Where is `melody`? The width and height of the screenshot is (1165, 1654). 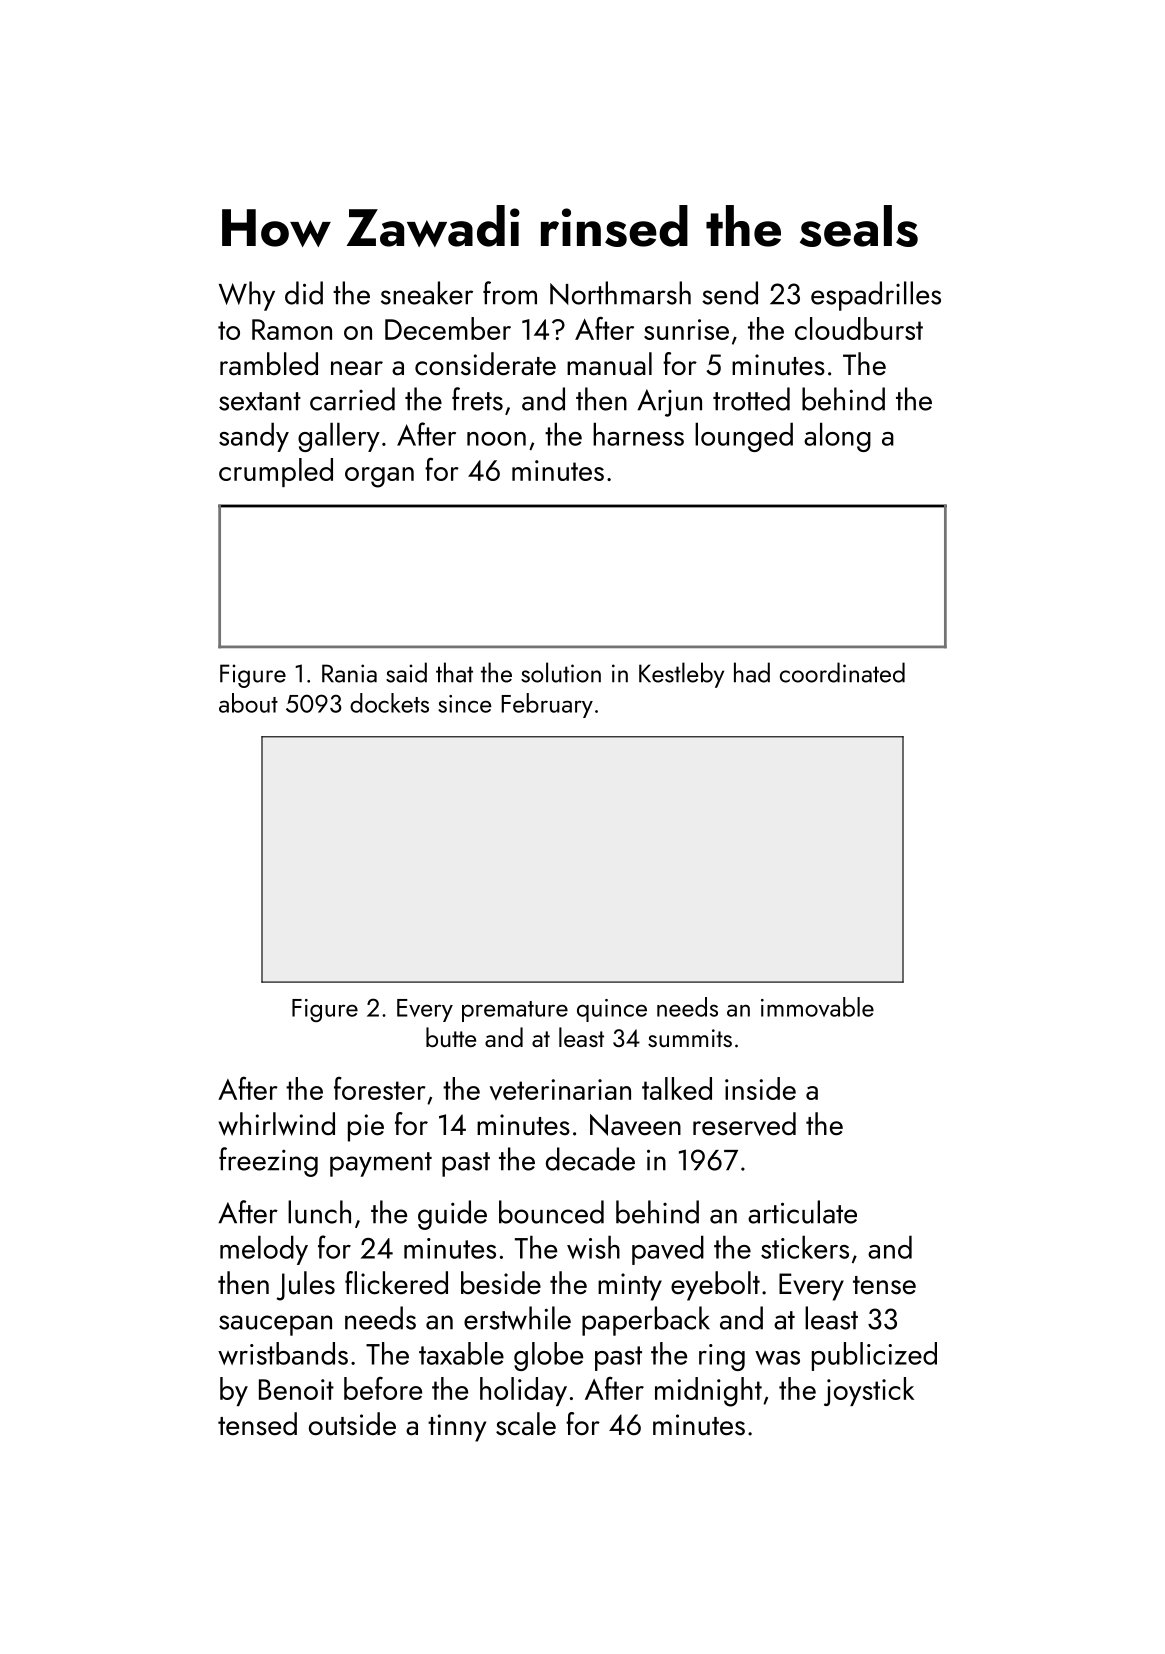 melody is located at coordinates (264, 1250).
